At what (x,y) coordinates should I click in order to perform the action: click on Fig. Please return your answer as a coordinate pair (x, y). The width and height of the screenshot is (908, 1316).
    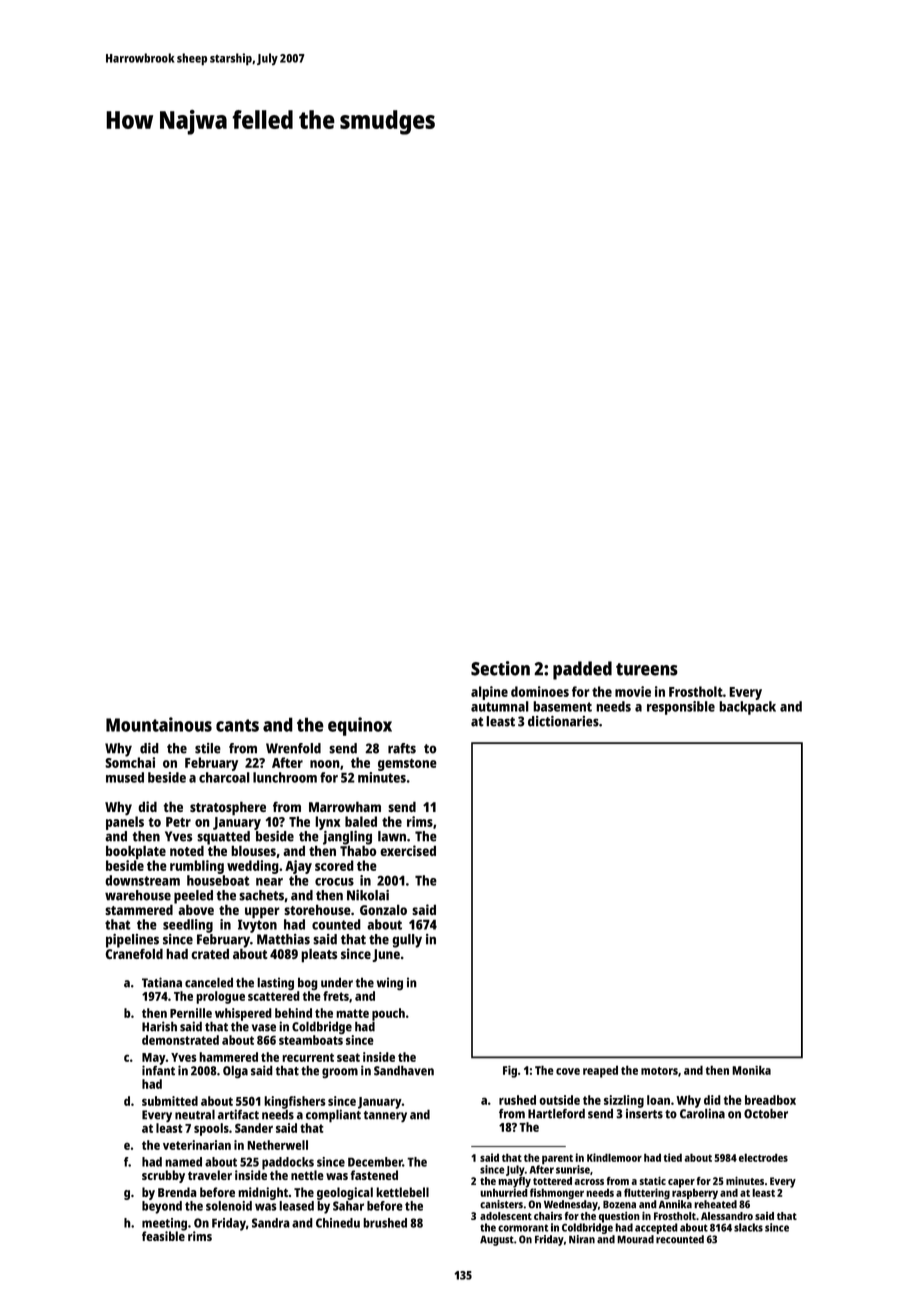
    Looking at the image, I should click on (510, 1072).
